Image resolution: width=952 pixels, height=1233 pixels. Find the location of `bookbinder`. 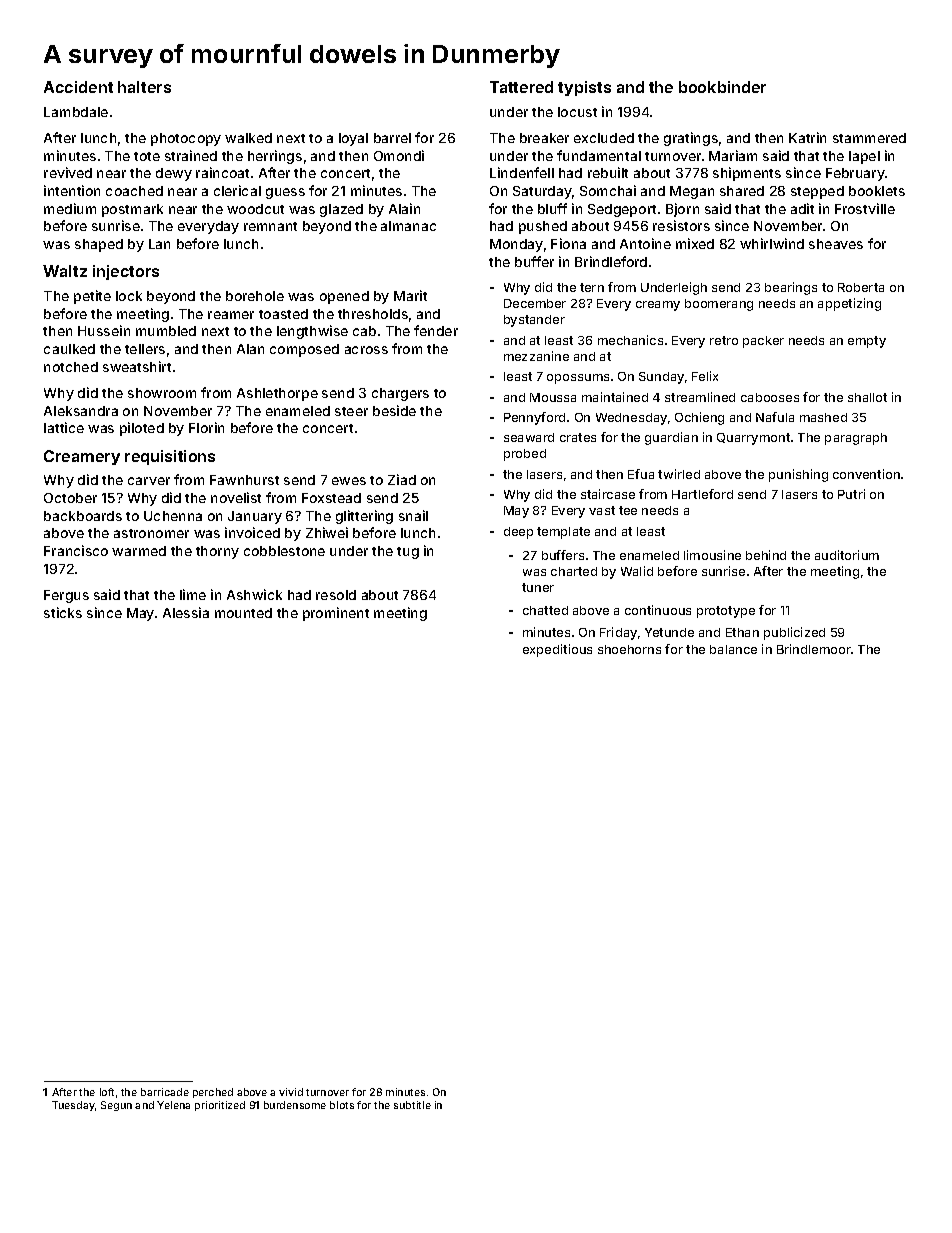

bookbinder is located at coordinates (722, 87).
